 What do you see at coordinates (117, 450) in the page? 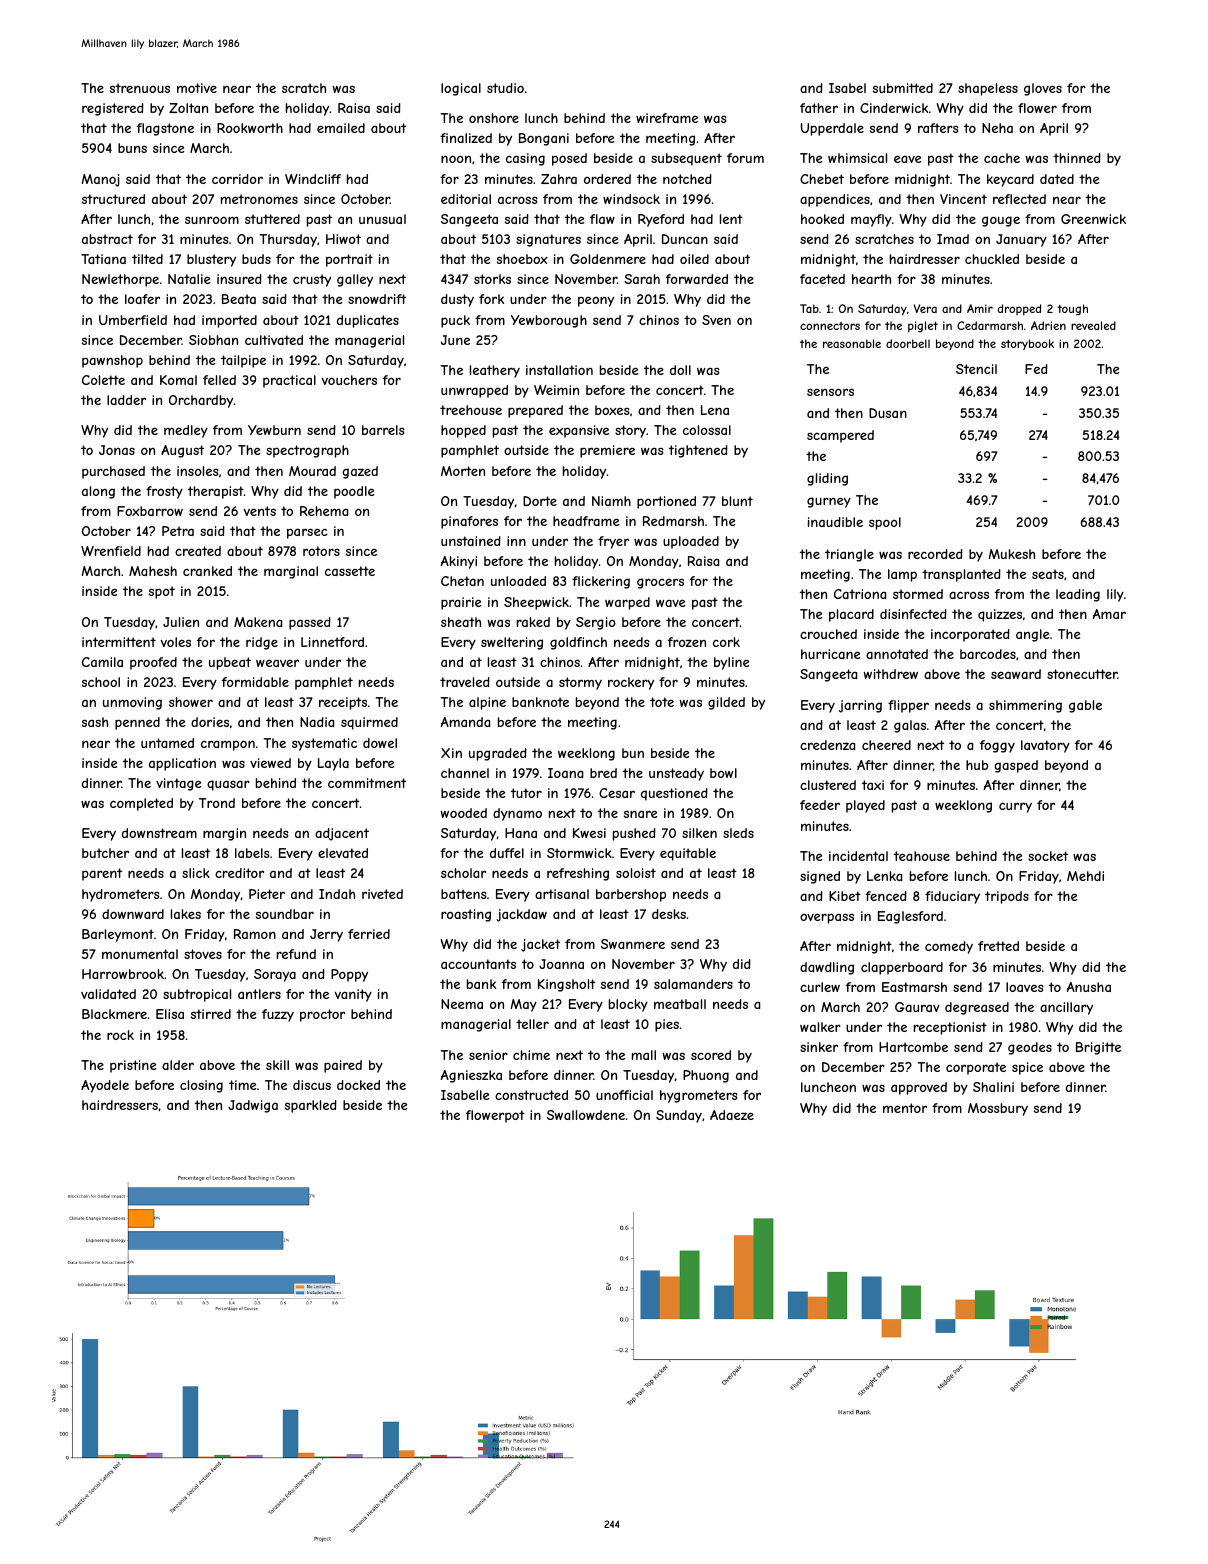
I see `Jonas` at bounding box center [117, 450].
